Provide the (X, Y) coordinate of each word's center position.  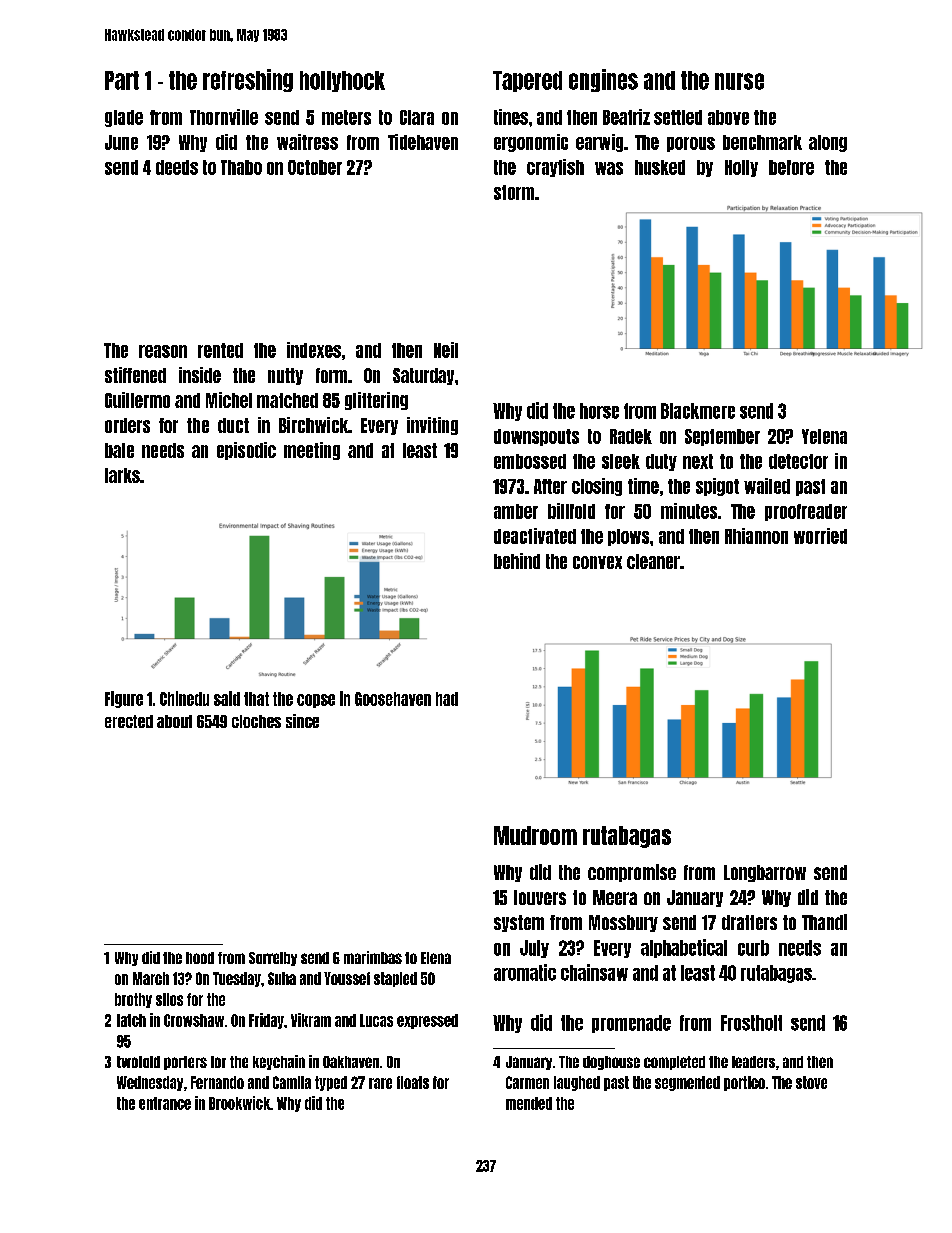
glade (124, 118)
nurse (739, 81)
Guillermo (137, 400)
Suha (282, 978)
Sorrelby (273, 959)
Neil (446, 350)
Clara (417, 117)
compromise (632, 873)
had (447, 699)
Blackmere (698, 411)
